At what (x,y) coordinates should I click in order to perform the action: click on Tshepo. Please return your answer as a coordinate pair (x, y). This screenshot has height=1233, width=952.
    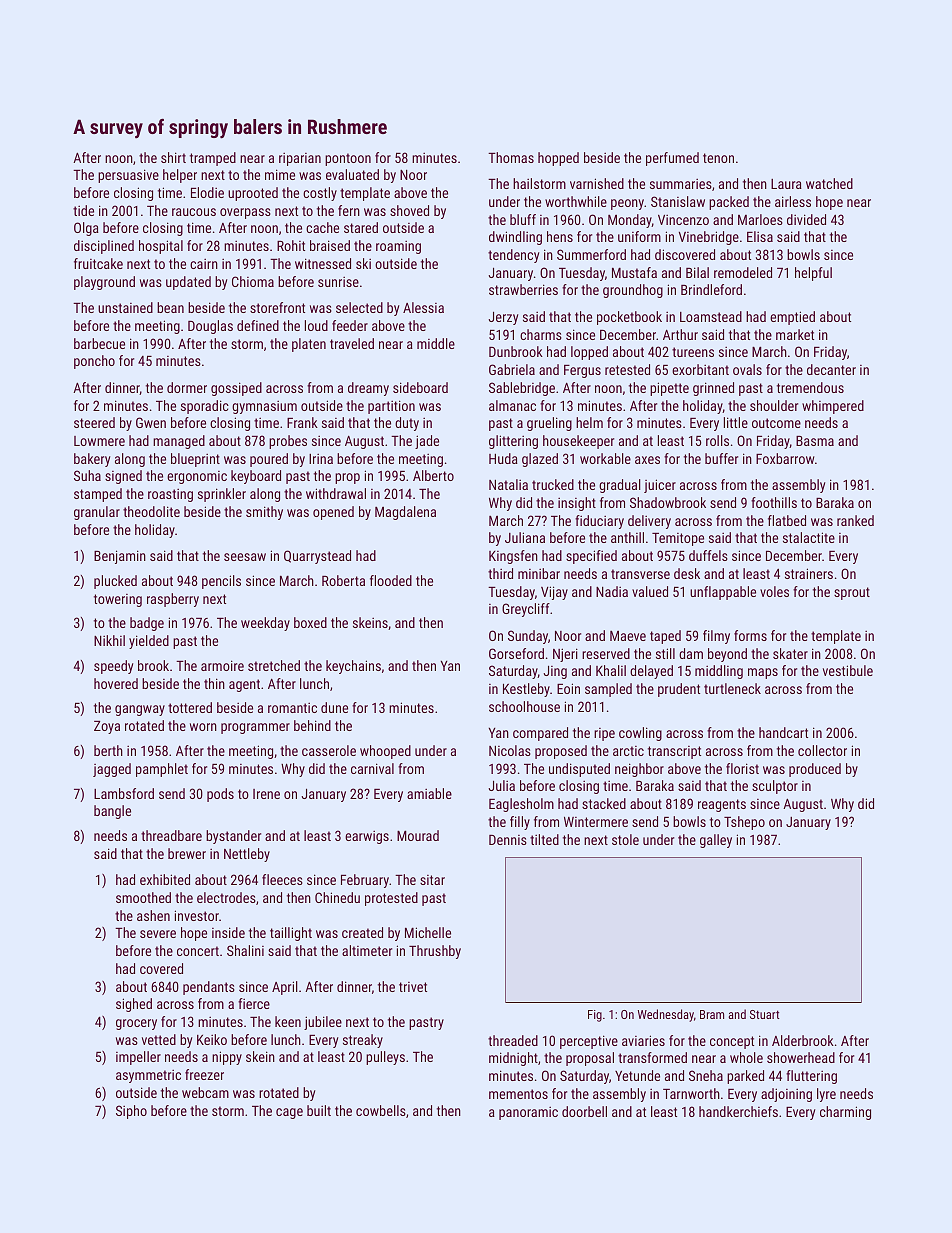
    Looking at the image, I should click on (744, 823).
